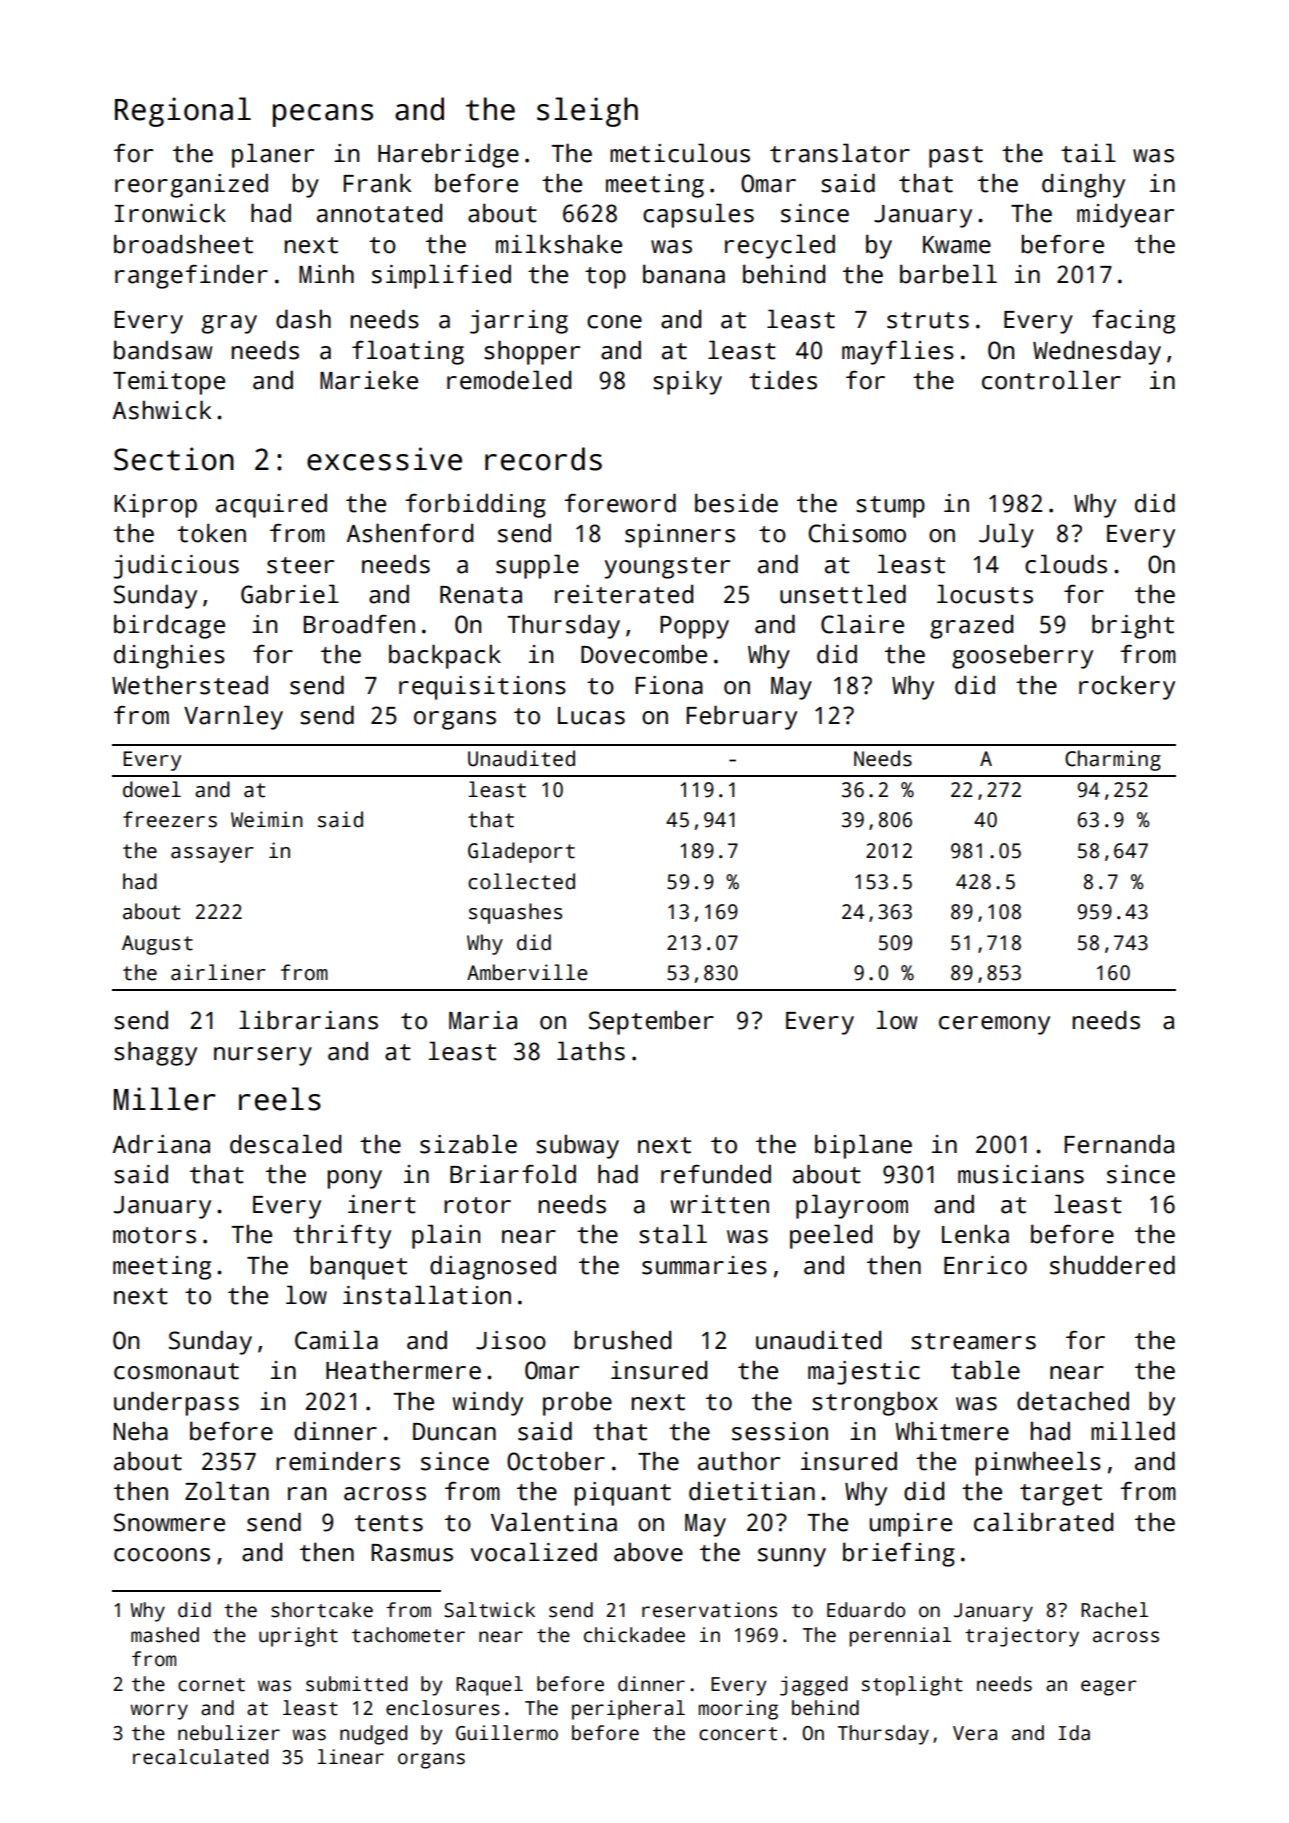 The height and width of the page is (1823, 1289). What do you see at coordinates (651, 1022) in the page?
I see `September` at bounding box center [651, 1022].
